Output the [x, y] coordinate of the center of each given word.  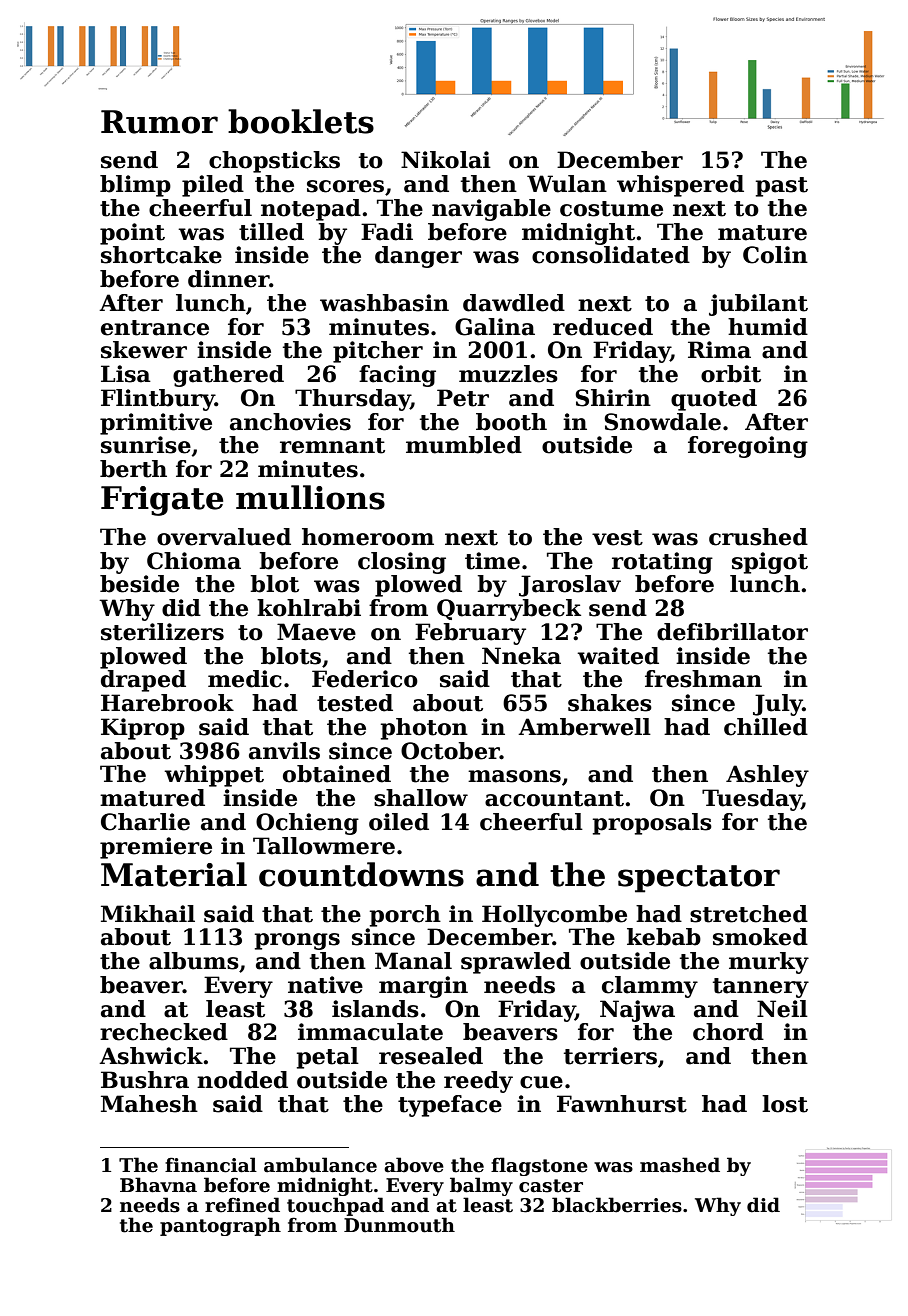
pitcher [378, 352]
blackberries [617, 1205]
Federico [365, 679]
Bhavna [158, 1185]
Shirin [613, 398]
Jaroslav [570, 586]
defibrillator [732, 632]
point [132, 234]
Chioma [194, 561]
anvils [284, 751]
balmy [481, 1186]
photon [424, 729]
